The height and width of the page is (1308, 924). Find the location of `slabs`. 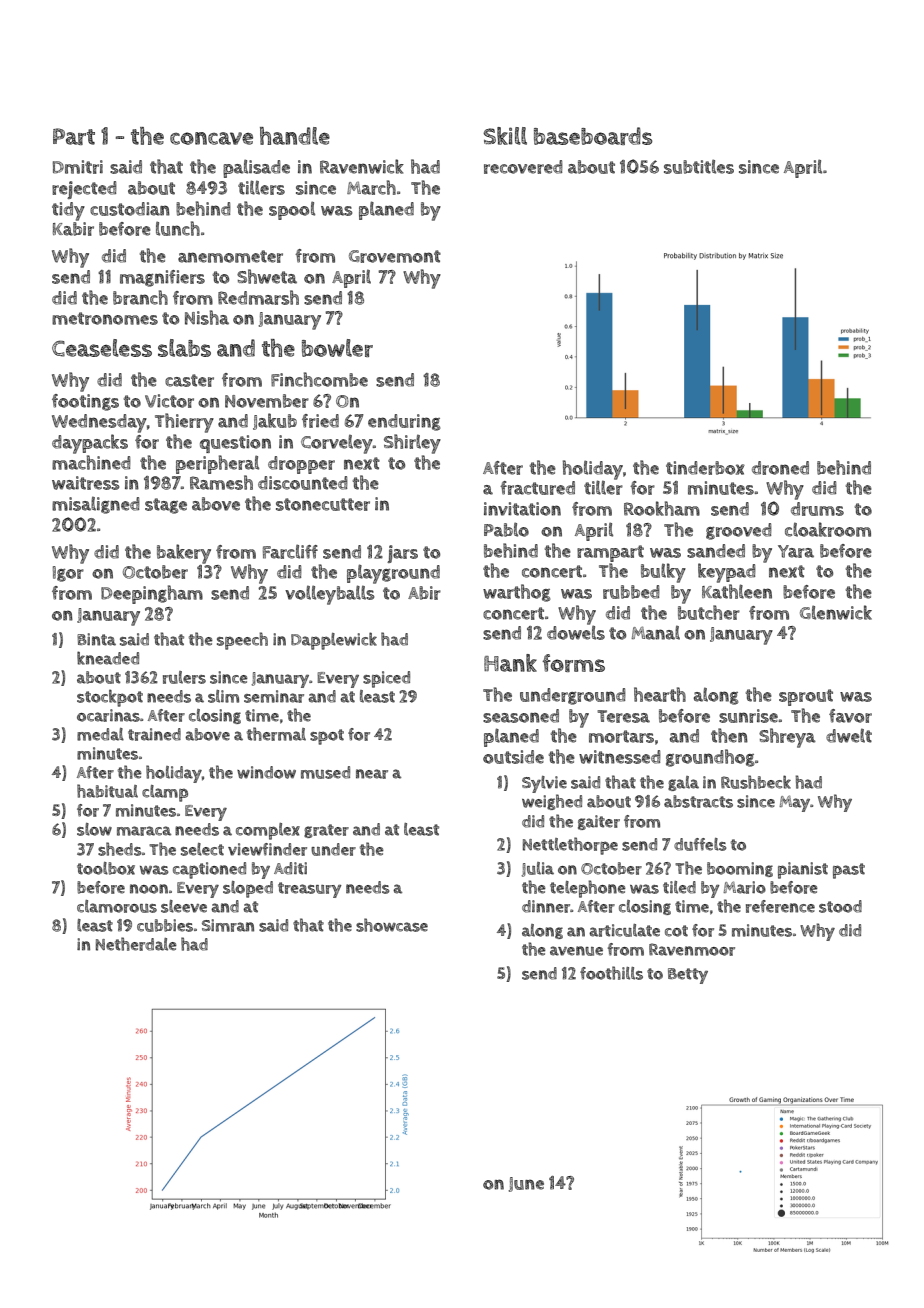

slabs is located at coordinates (184, 348).
